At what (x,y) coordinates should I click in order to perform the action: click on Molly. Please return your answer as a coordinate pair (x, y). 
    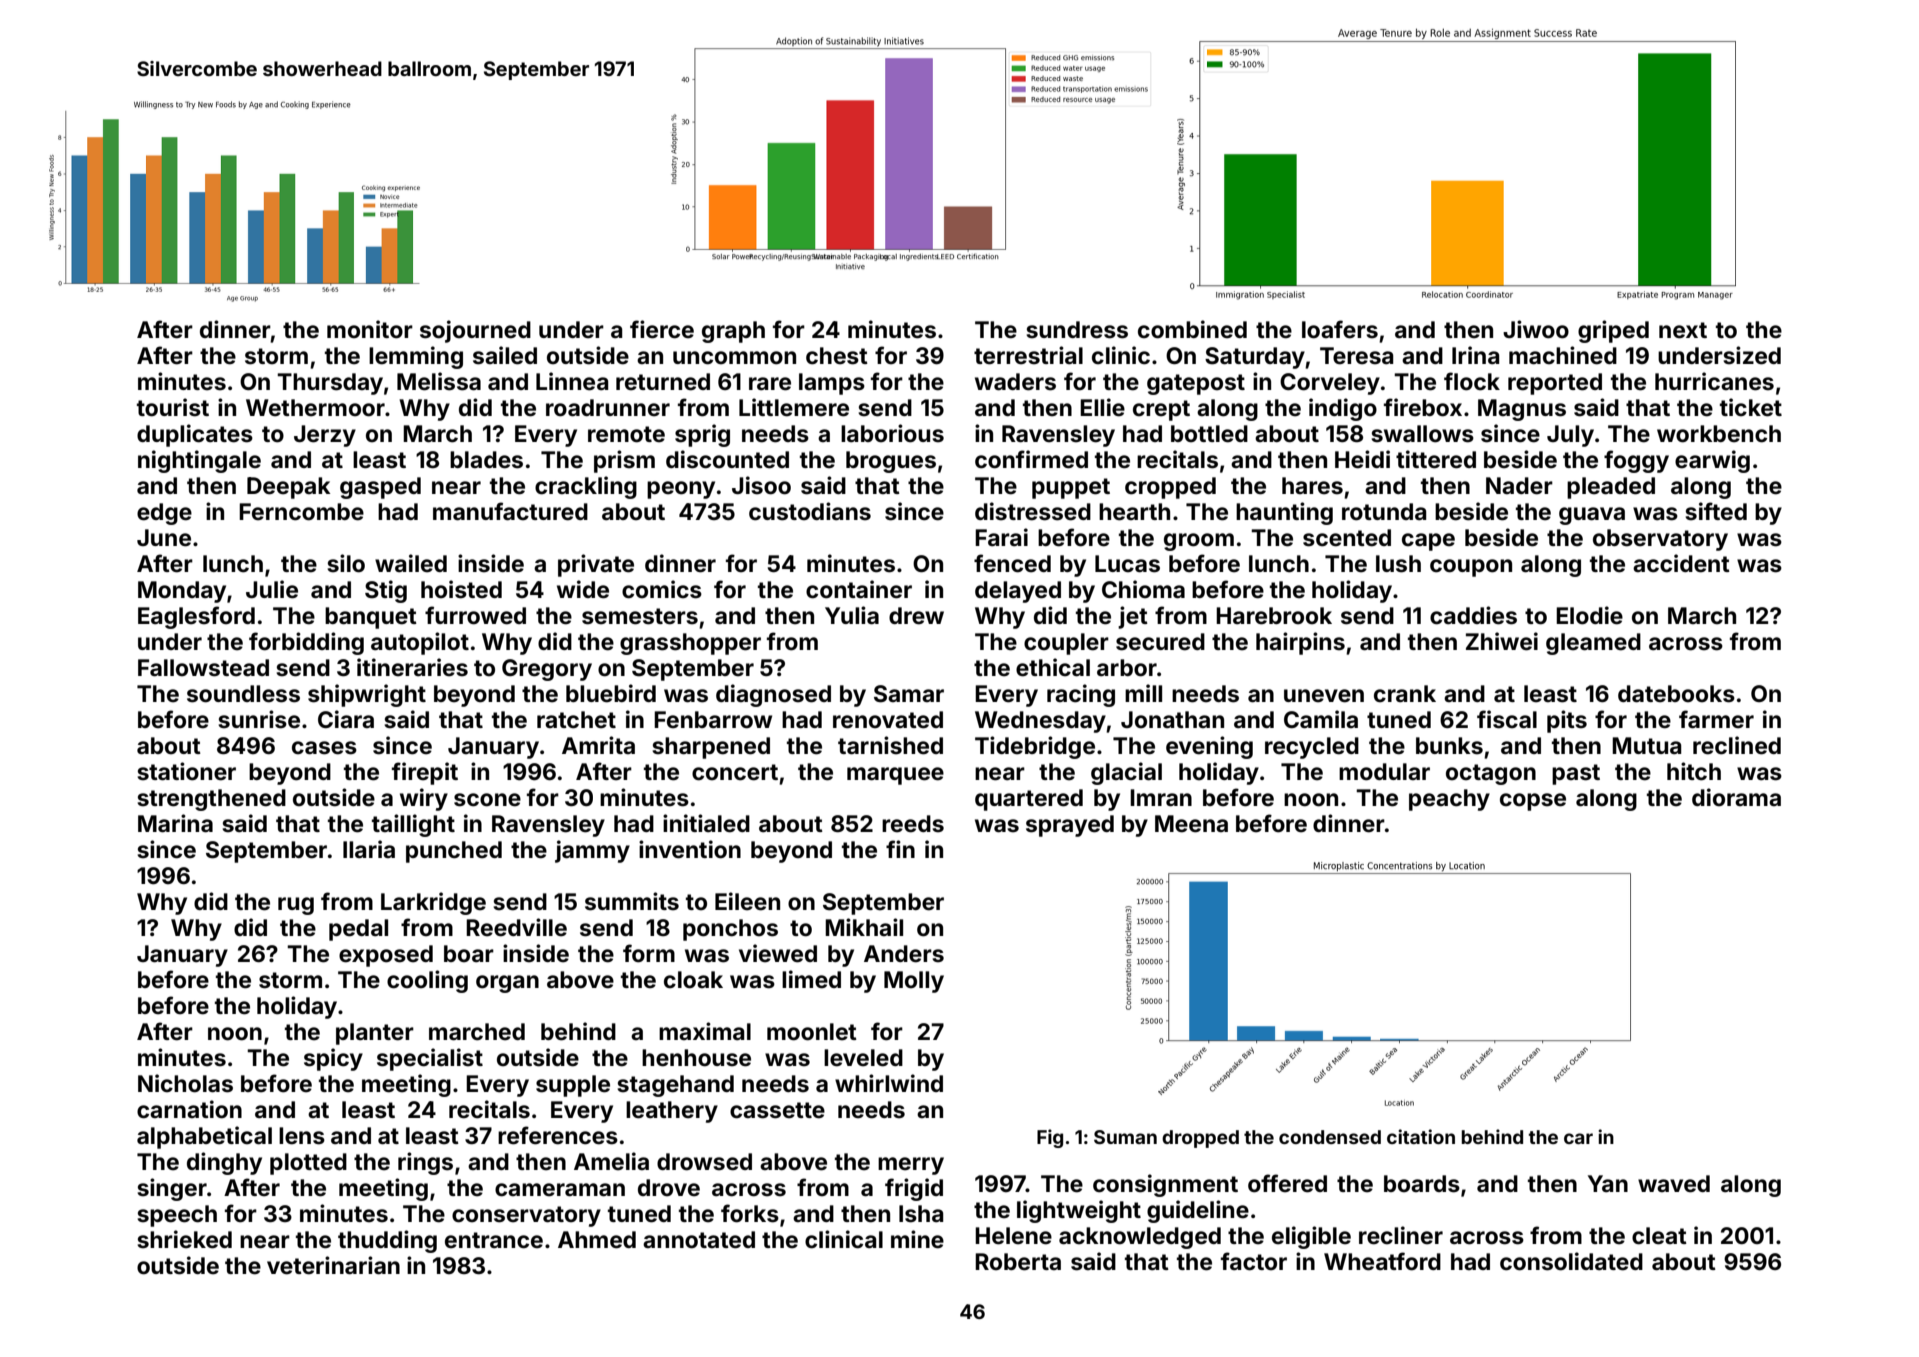
    Looking at the image, I should click on (914, 982).
